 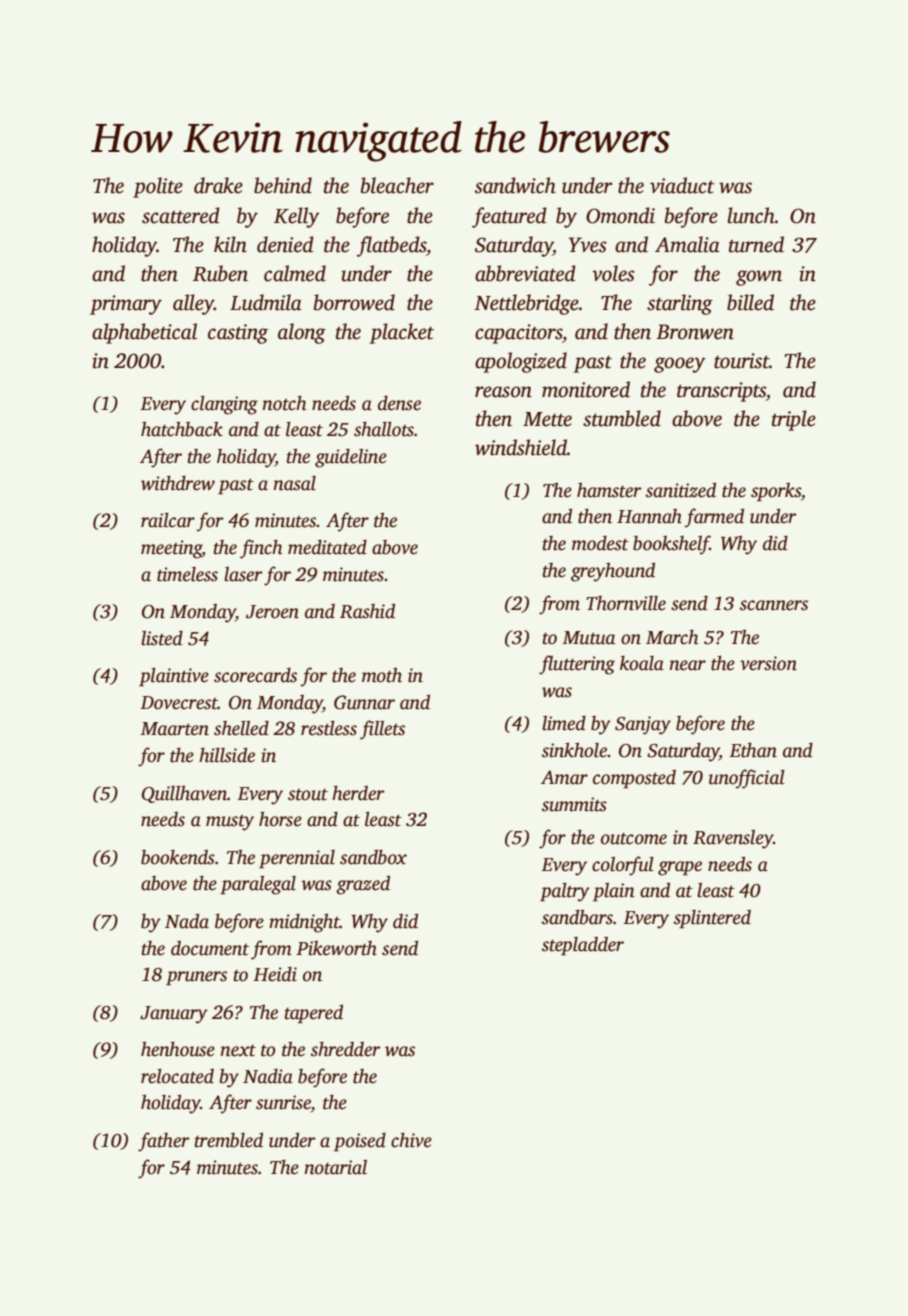 I want to click on billed, so click(x=750, y=302).
